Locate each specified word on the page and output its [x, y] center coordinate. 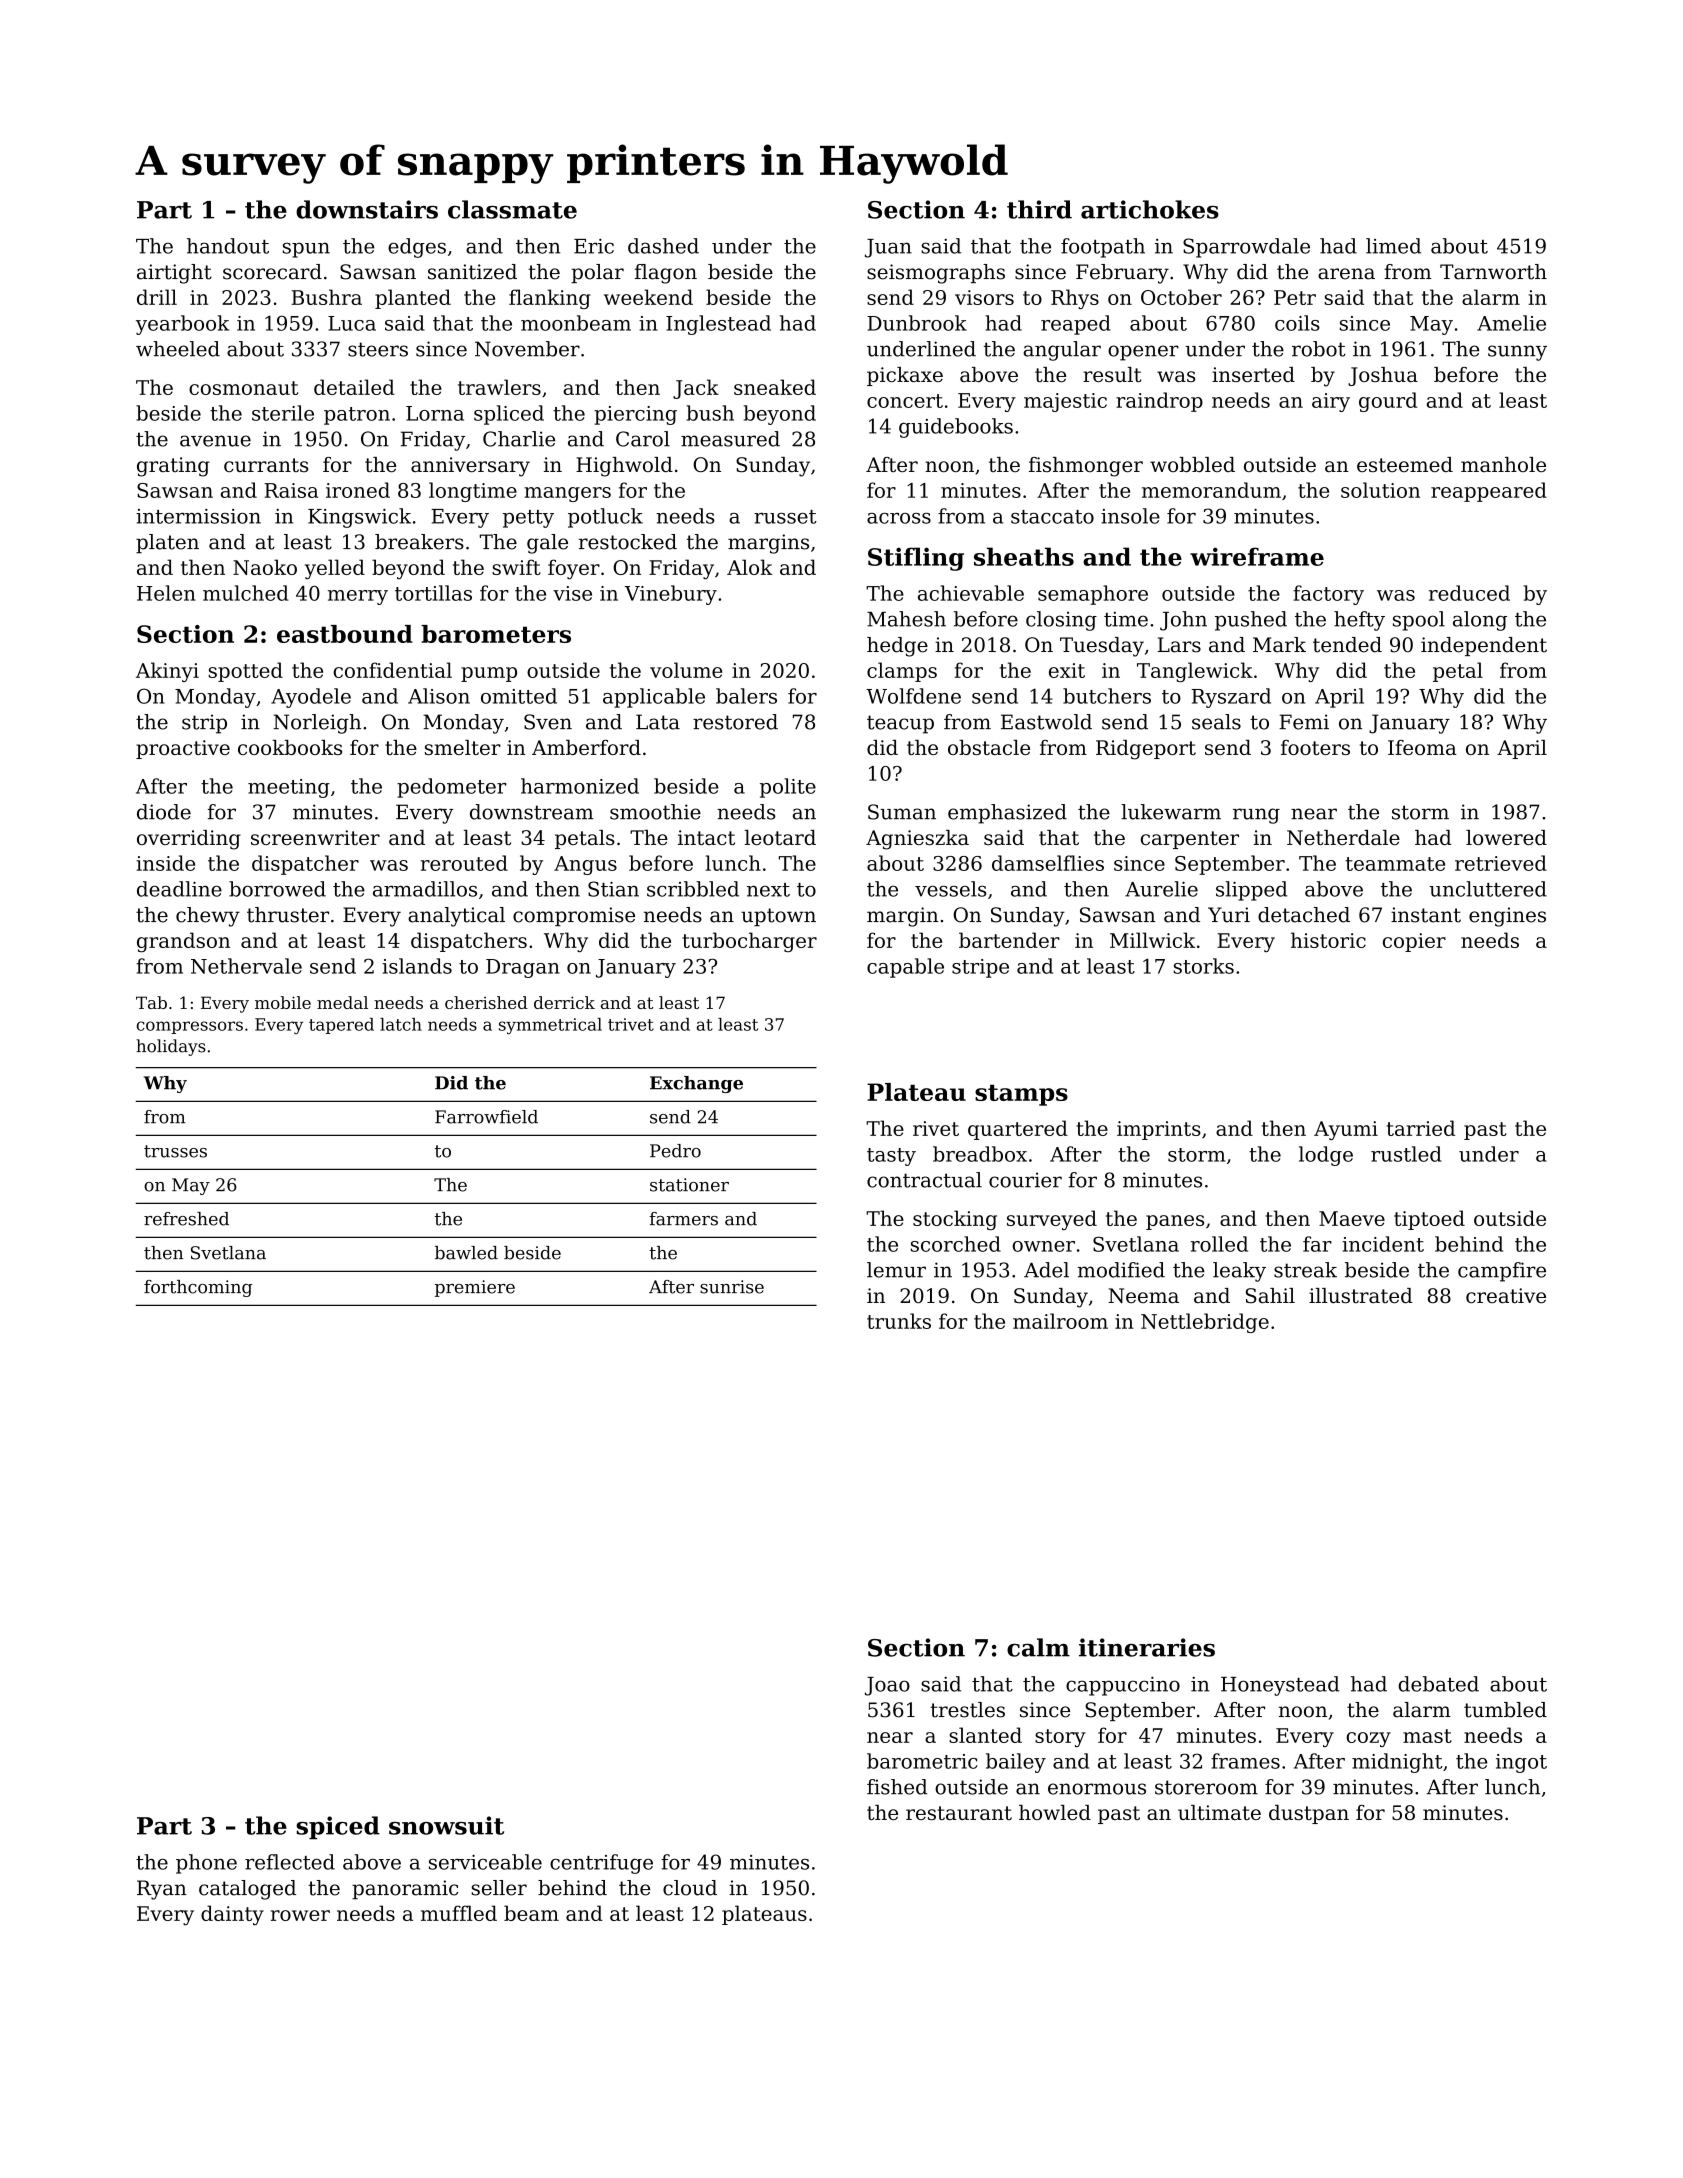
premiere [475, 1288]
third [1039, 209]
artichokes [1150, 209]
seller [499, 1888]
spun [306, 250]
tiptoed [1429, 1220]
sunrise [732, 1287]
